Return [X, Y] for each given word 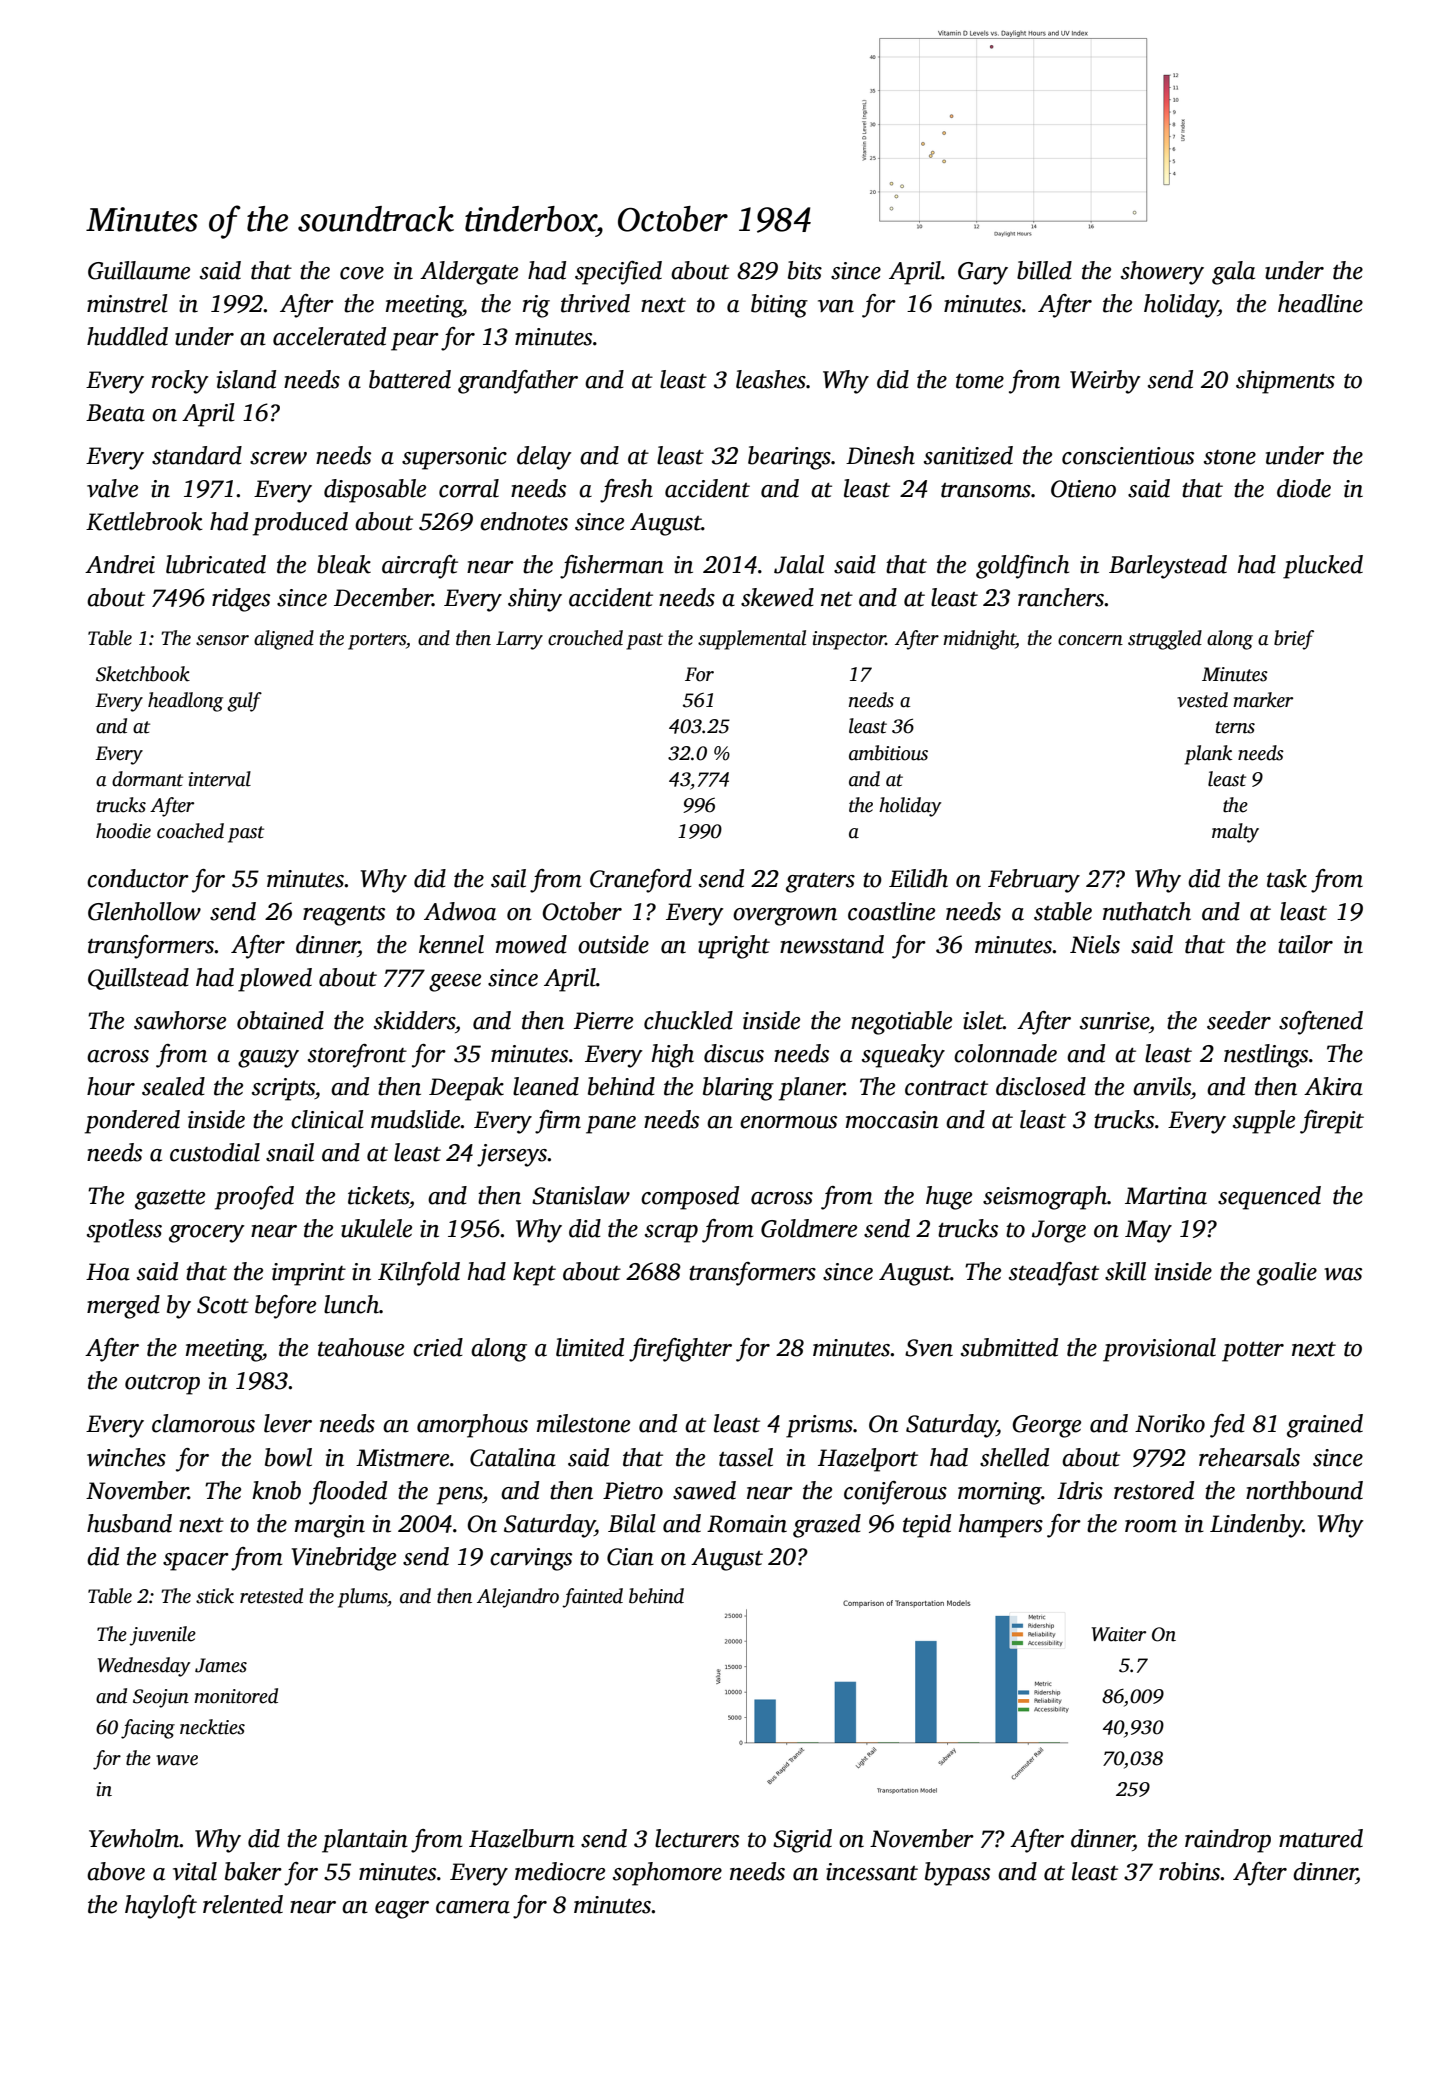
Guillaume [139, 270]
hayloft [161, 1907]
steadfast [1054, 1274]
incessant [872, 1872]
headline [1320, 303]
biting [779, 306]
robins [1190, 1871]
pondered [132, 1122]
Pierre [603, 1021]
